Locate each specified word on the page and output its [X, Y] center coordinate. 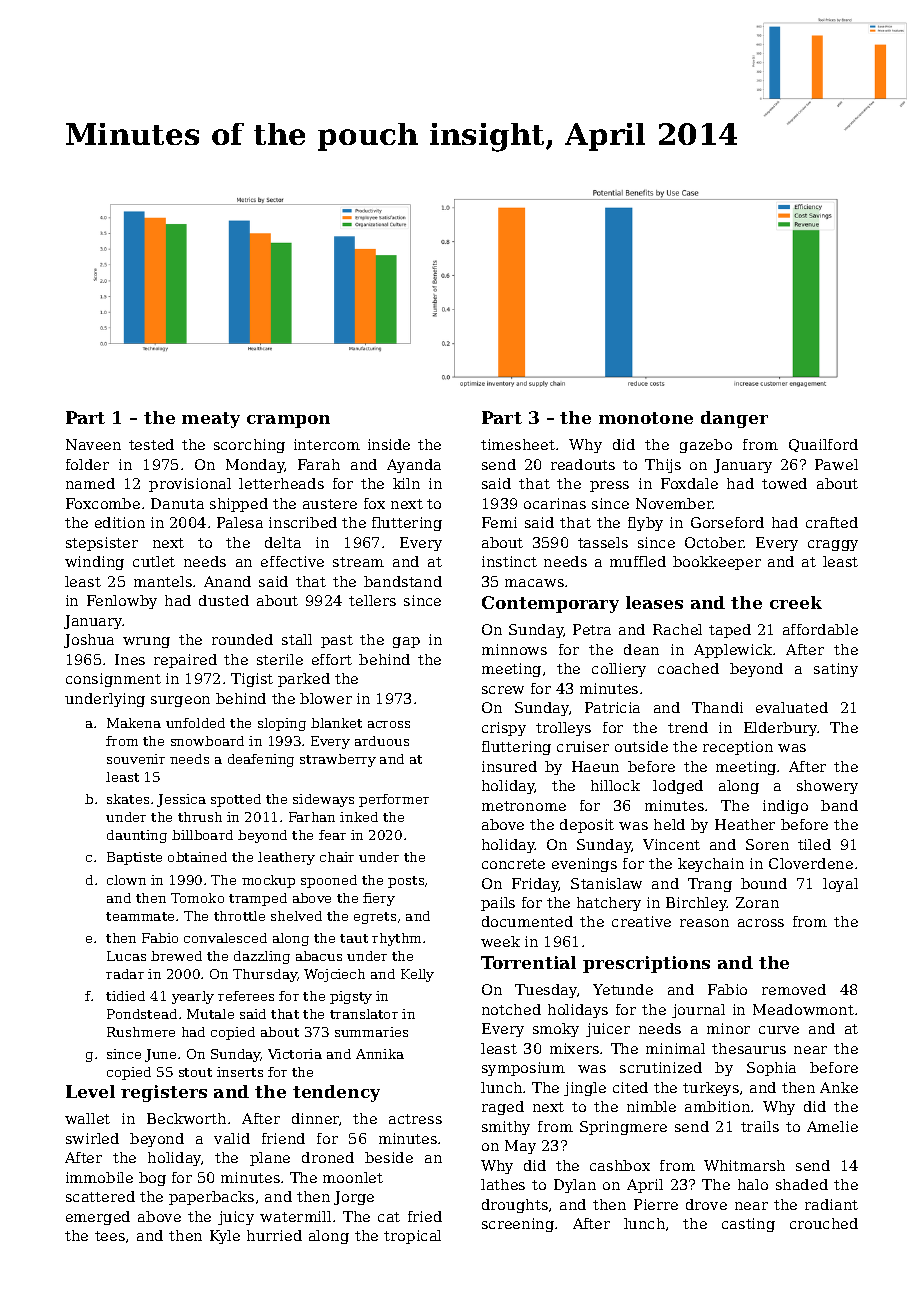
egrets [375, 918]
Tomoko [197, 898]
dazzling [262, 957]
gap [406, 642]
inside [389, 444]
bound [764, 883]
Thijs [663, 466]
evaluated [792, 707]
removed [794, 989]
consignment [113, 680]
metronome [524, 806]
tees [110, 1236]
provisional [190, 485]
